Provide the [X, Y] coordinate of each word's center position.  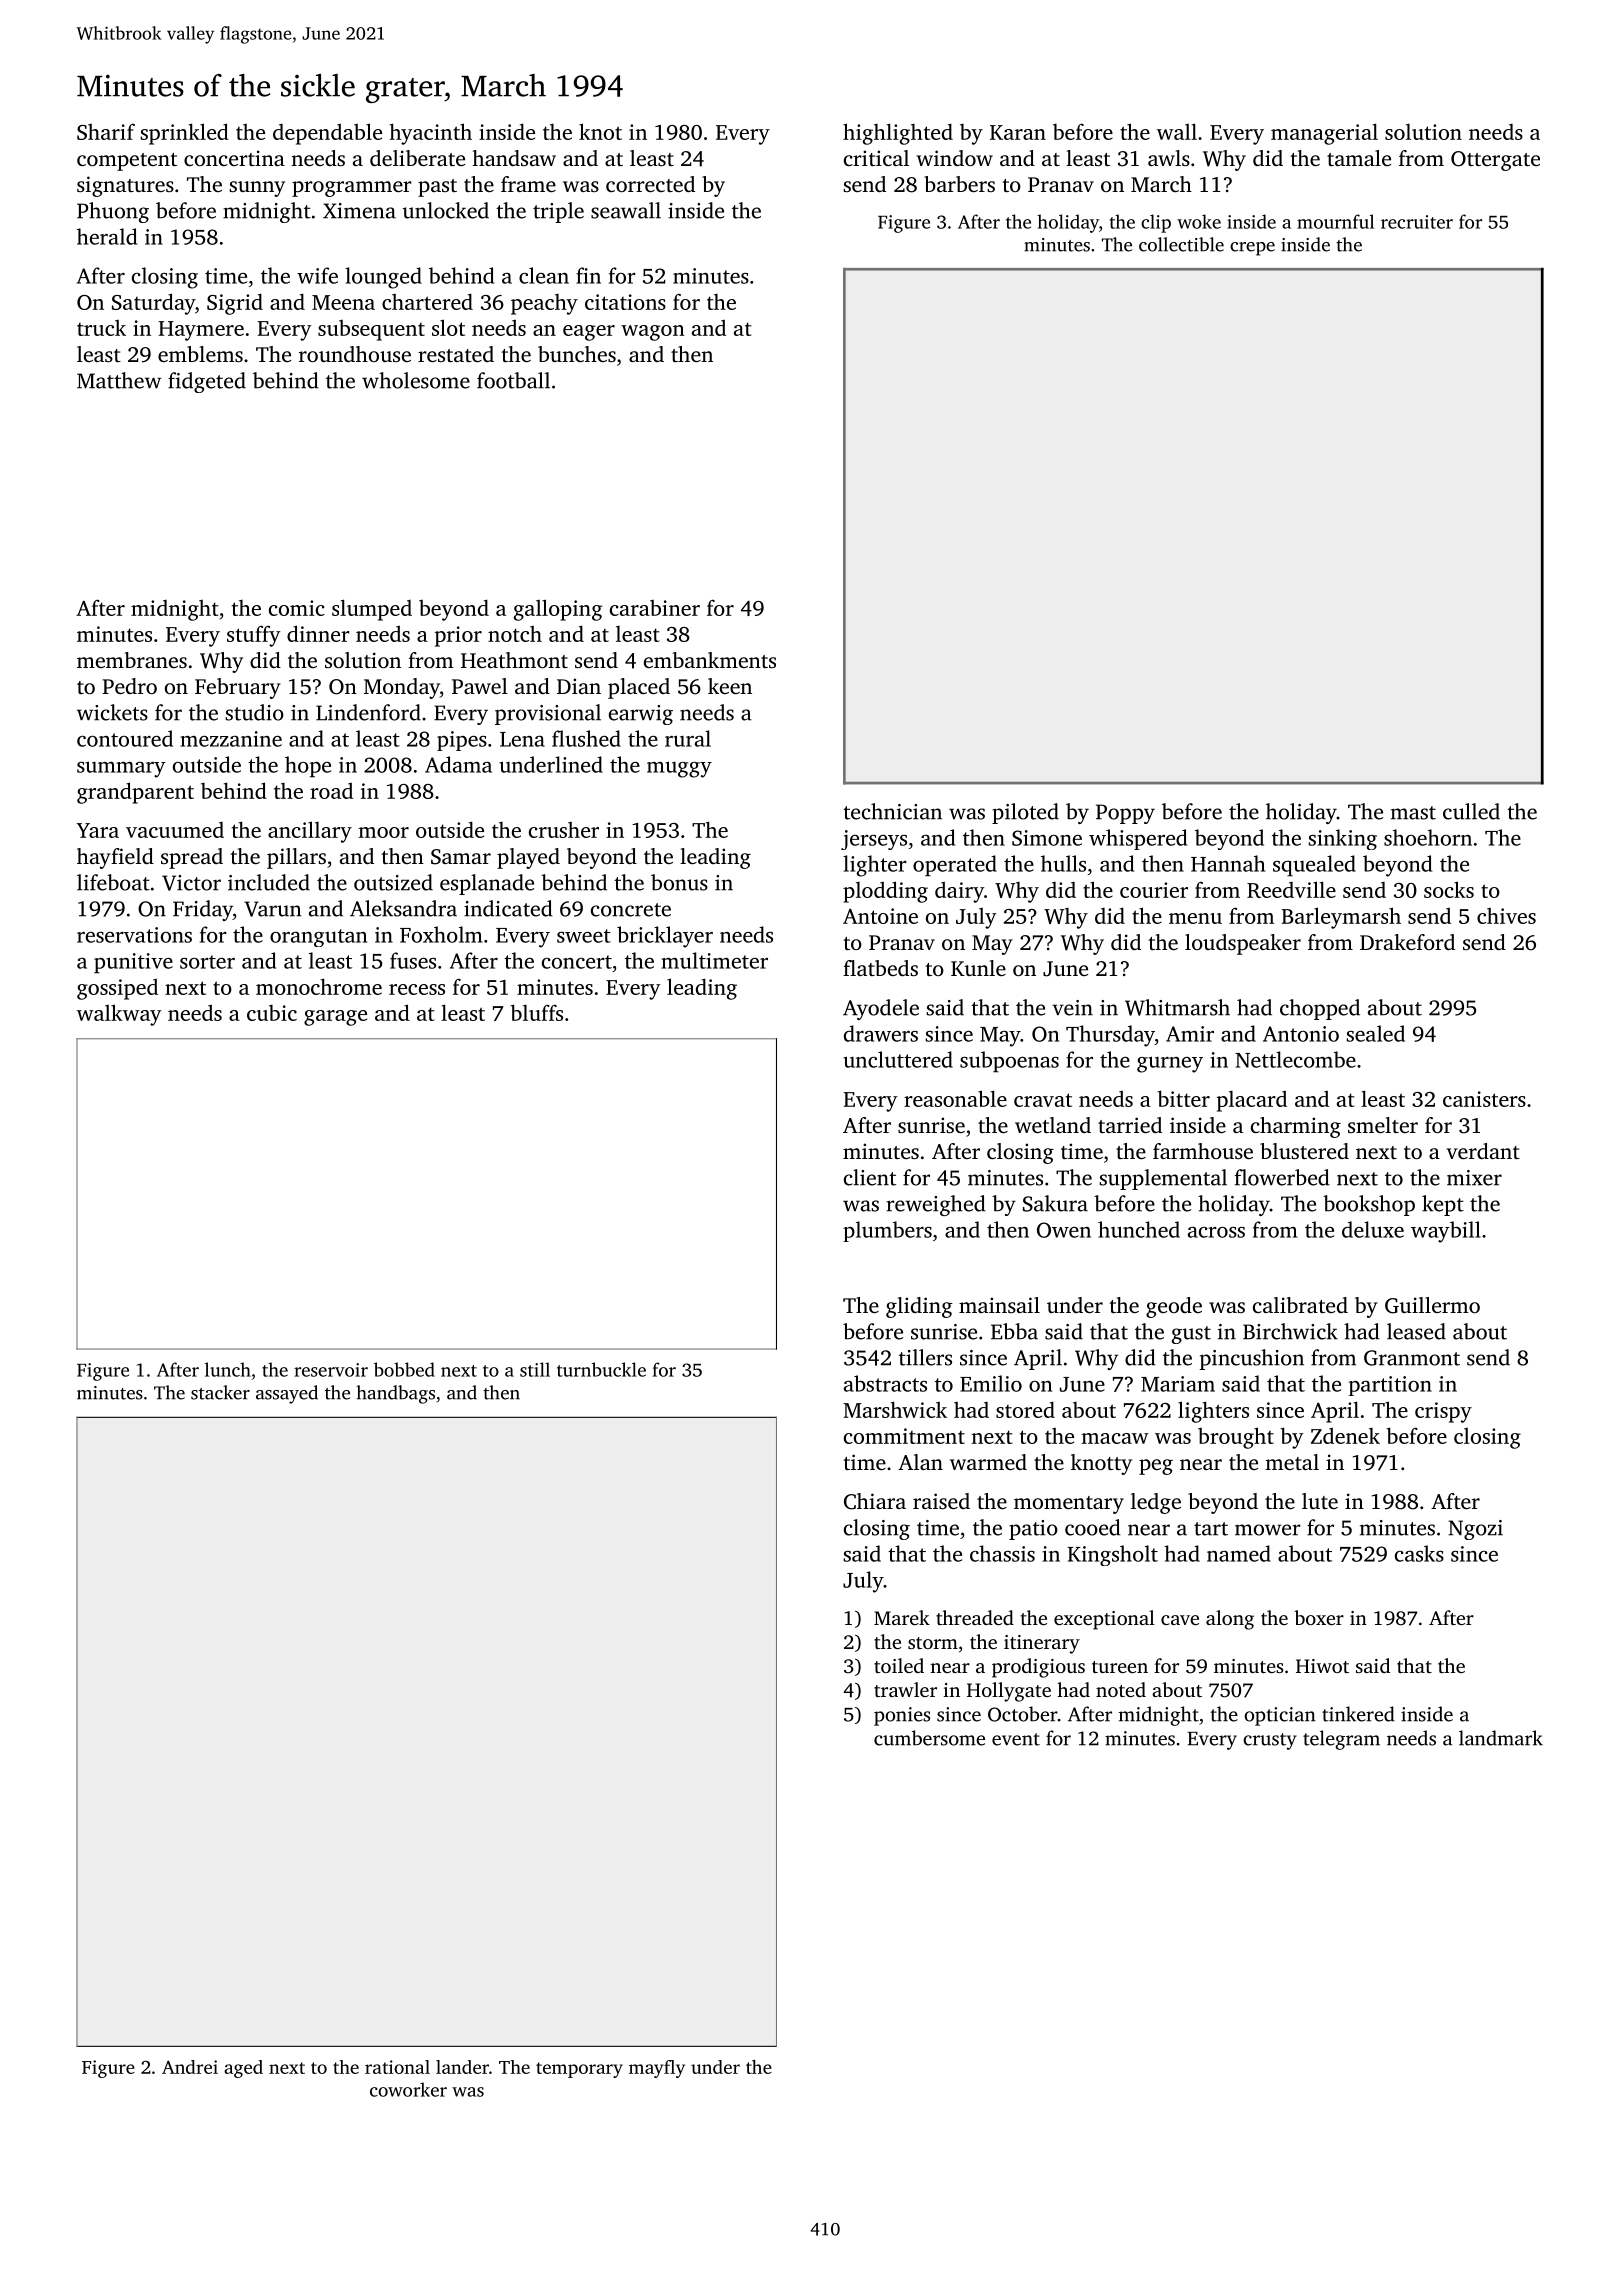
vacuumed [175, 830]
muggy [679, 769]
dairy [959, 892]
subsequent [371, 330]
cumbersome [929, 1738]
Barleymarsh [1341, 918]
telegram [1341, 1740]
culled [1471, 811]
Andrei [190, 2067]
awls [1169, 158]
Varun [272, 909]
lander [462, 2067]
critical [876, 158]
